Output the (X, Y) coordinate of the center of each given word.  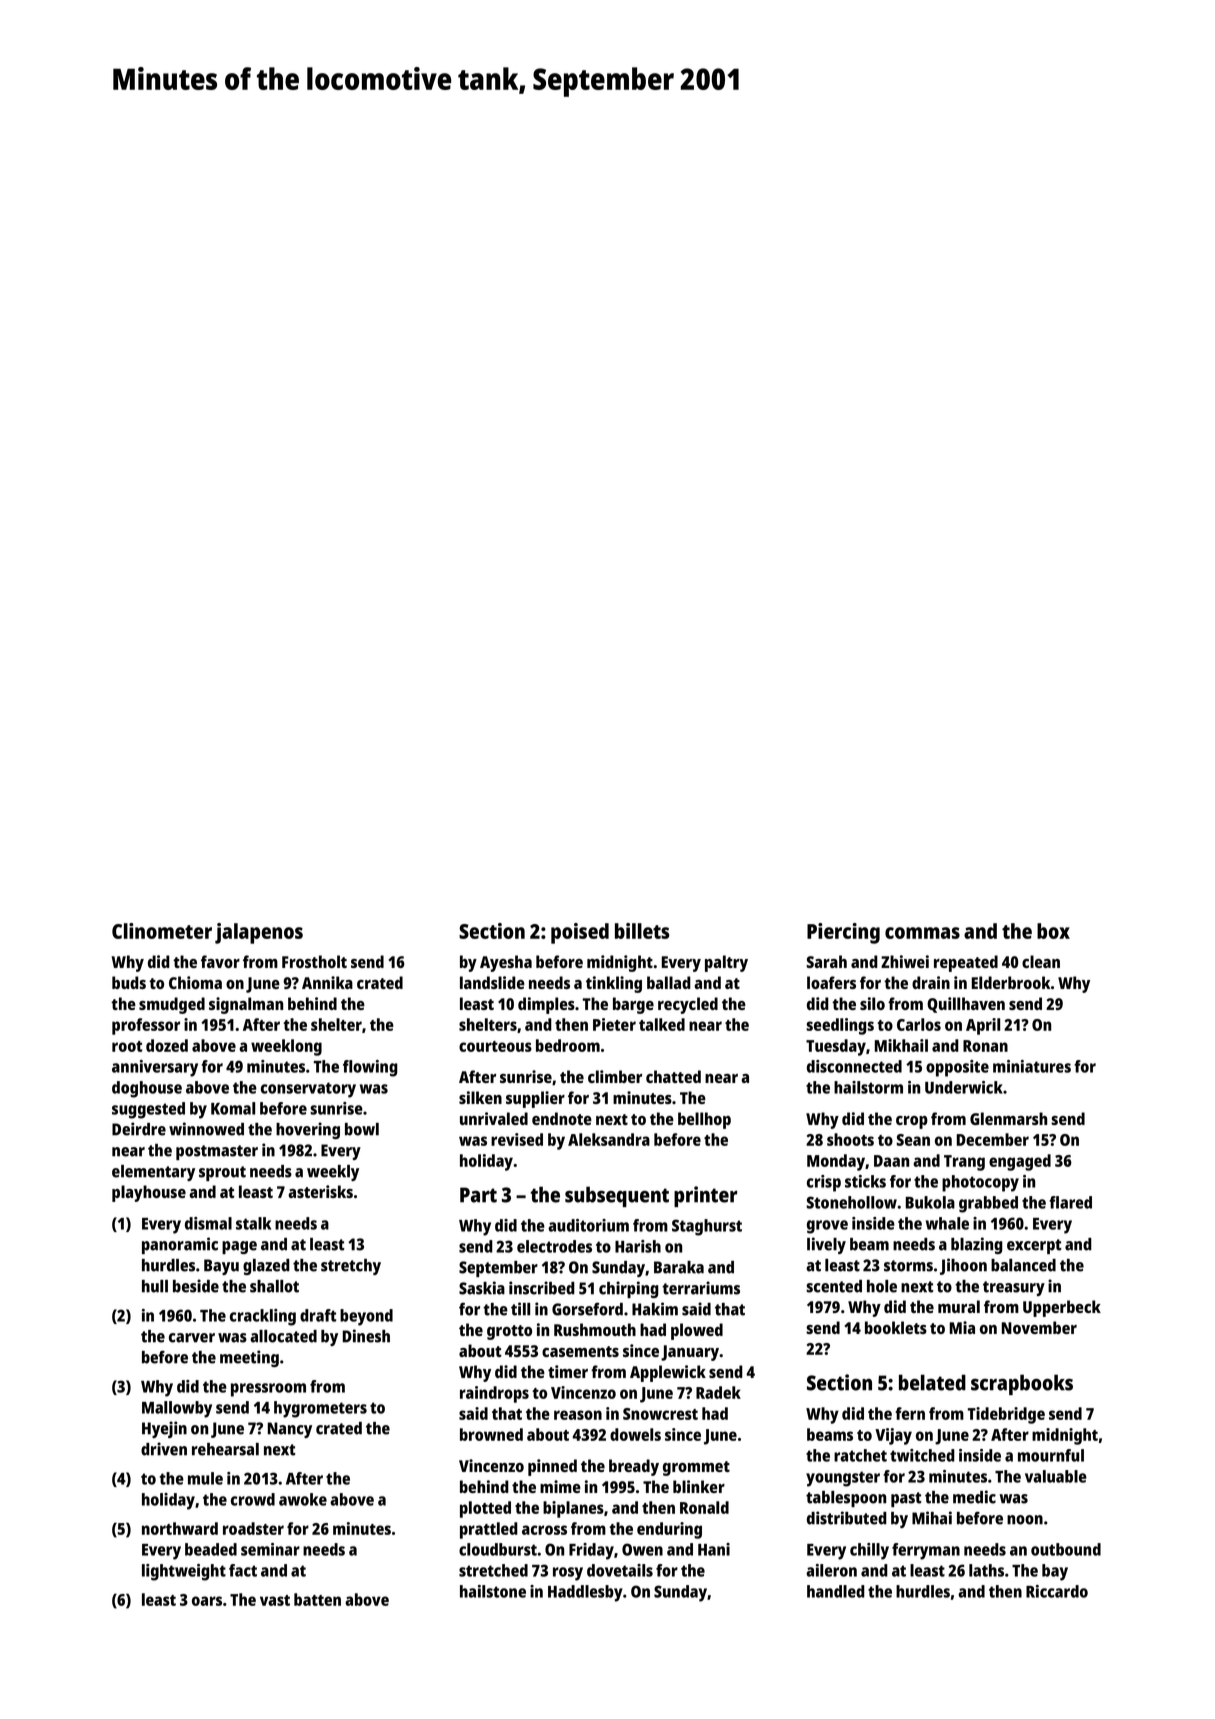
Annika (327, 982)
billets (642, 931)
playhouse (149, 1193)
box (1053, 931)
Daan (891, 1161)
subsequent (617, 1196)
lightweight (184, 1572)
